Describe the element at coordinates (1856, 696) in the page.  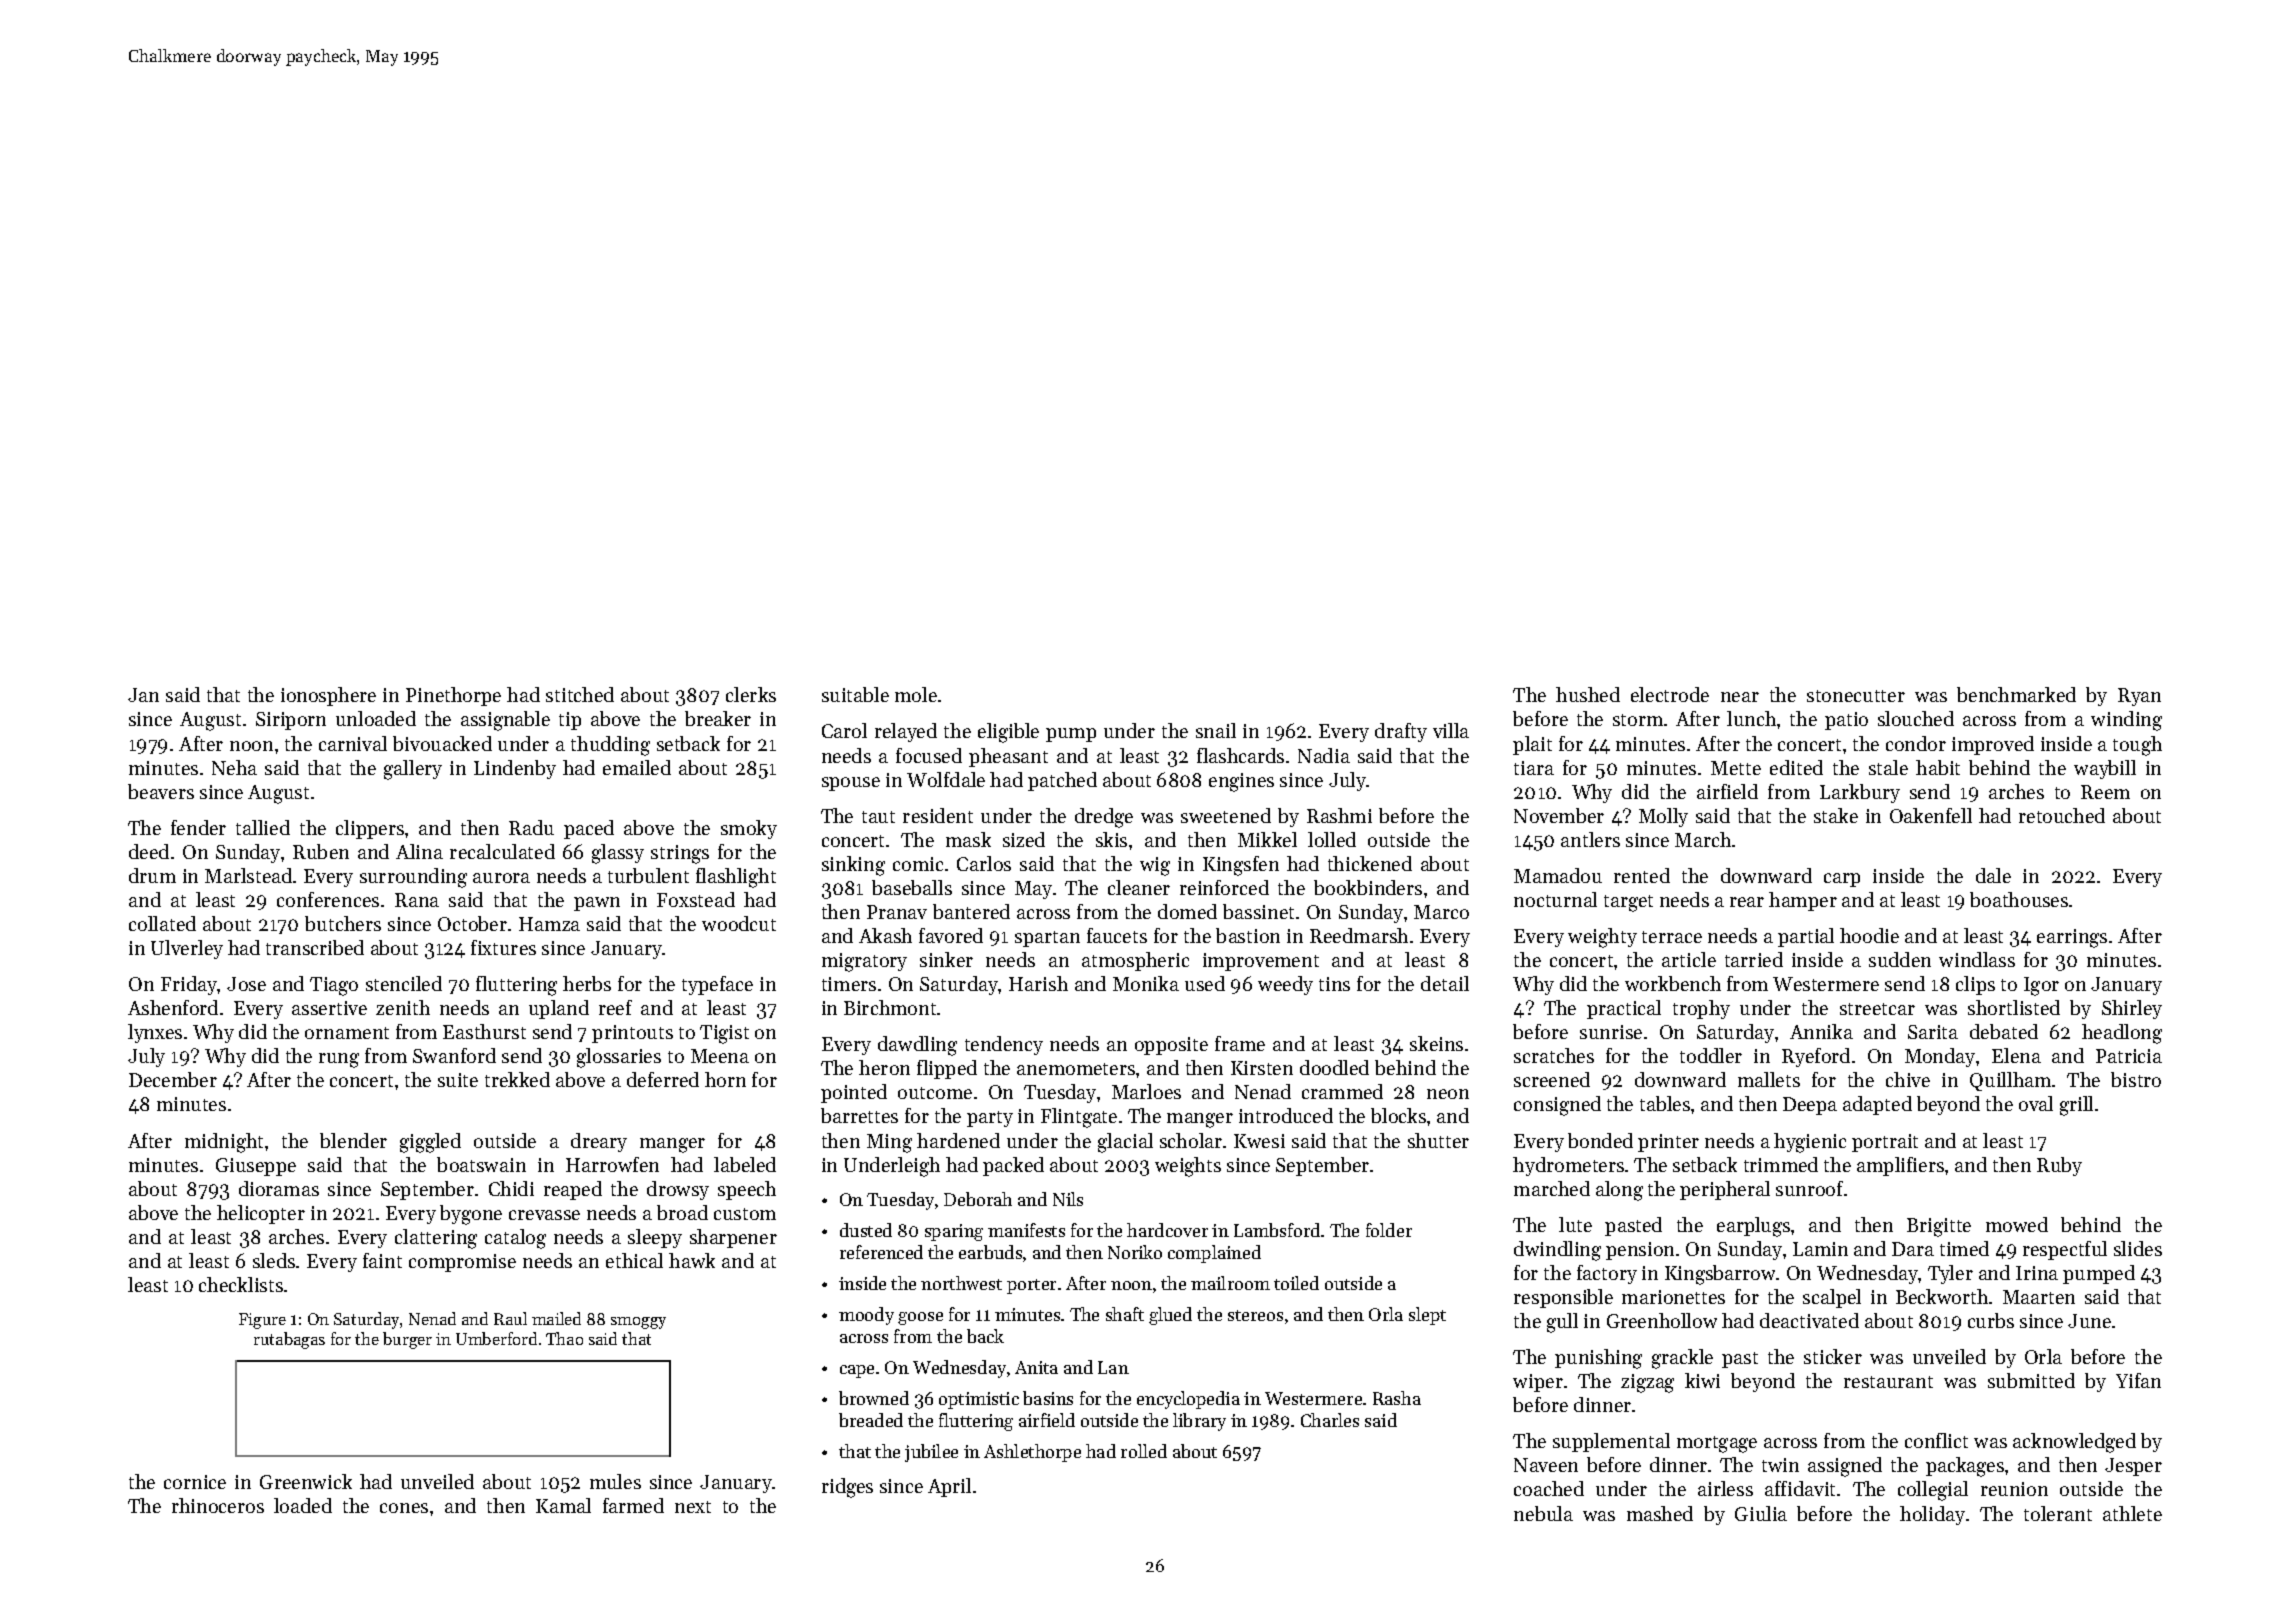
I see `stonecutter` at that location.
